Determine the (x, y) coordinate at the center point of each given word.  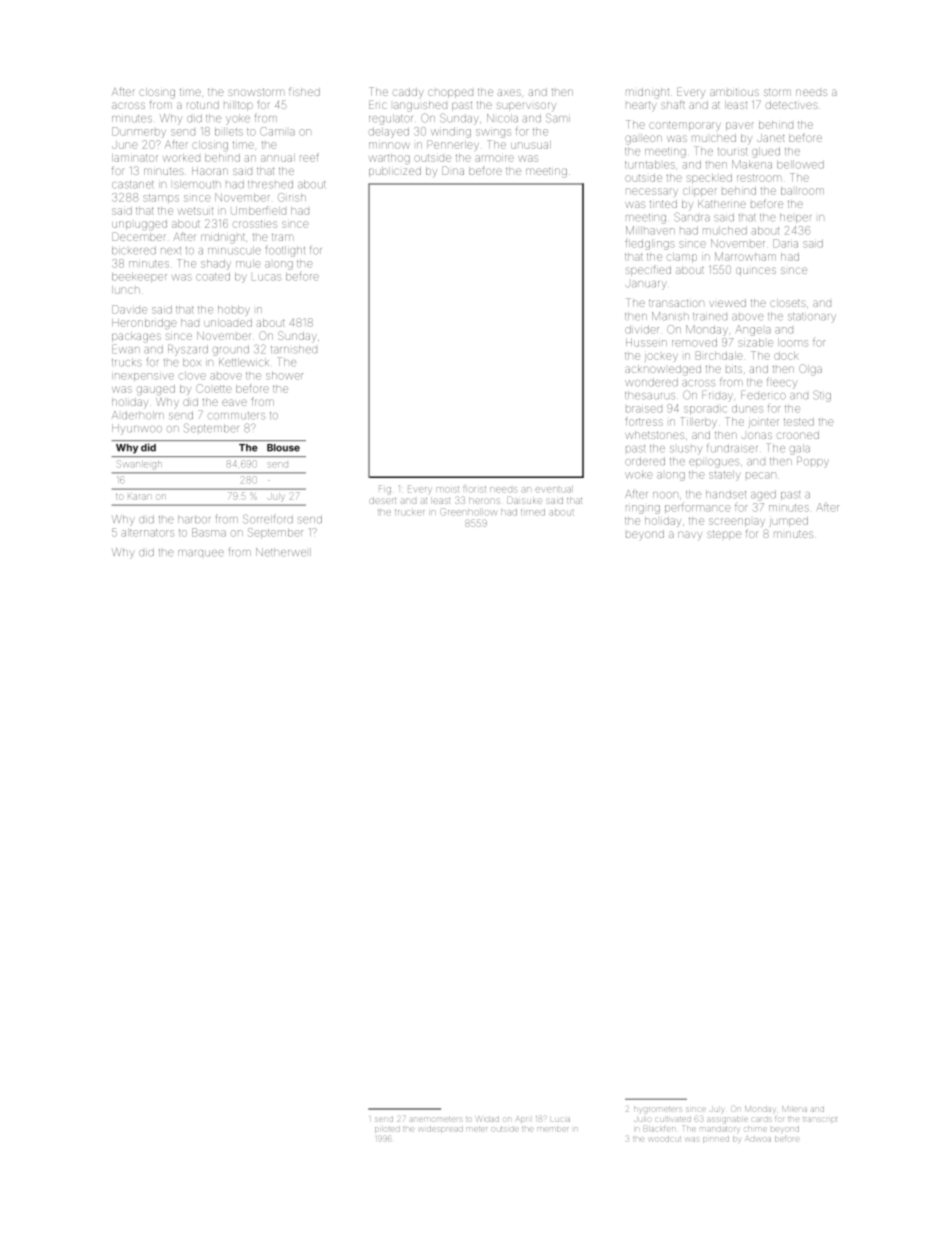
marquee (201, 553)
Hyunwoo (137, 429)
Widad (488, 1119)
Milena (794, 1109)
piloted (387, 1129)
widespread (441, 1129)
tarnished (294, 349)
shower (285, 375)
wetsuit (195, 211)
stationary (812, 318)
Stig (822, 396)
